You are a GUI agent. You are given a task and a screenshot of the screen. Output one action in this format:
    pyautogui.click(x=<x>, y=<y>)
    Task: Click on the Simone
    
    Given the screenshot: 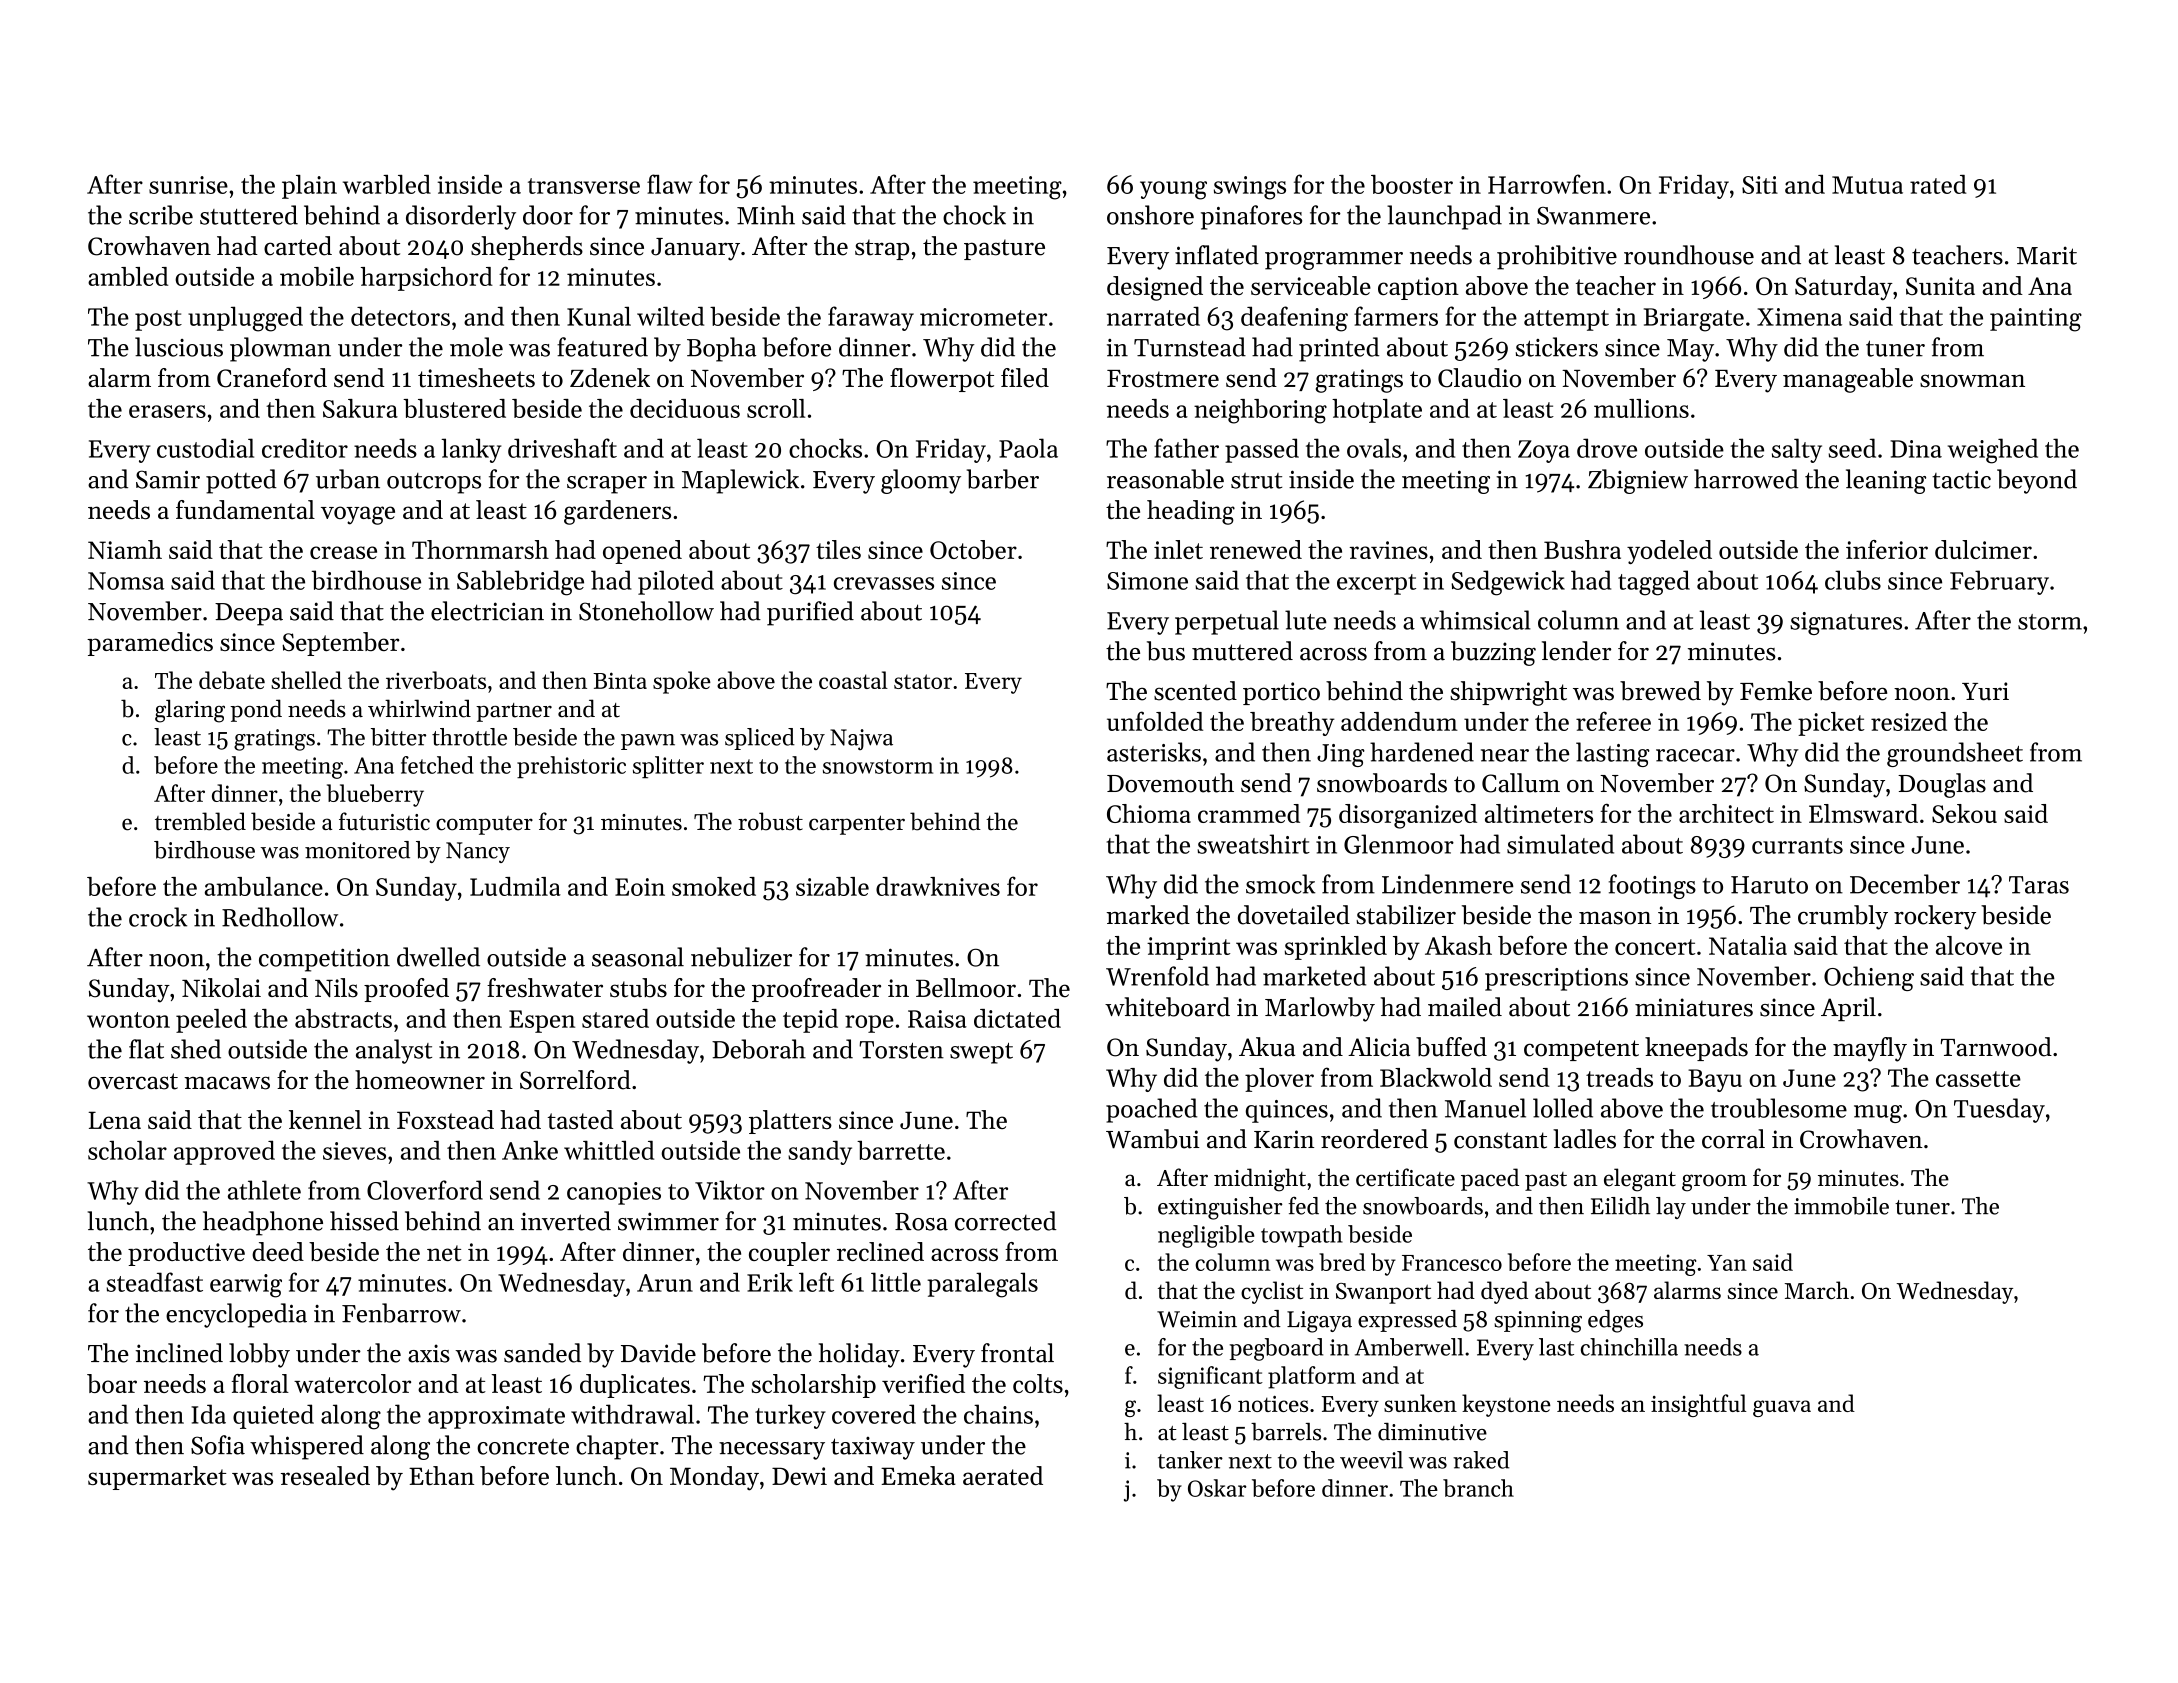 What is the action you would take?
    pyautogui.click(x=1147, y=581)
